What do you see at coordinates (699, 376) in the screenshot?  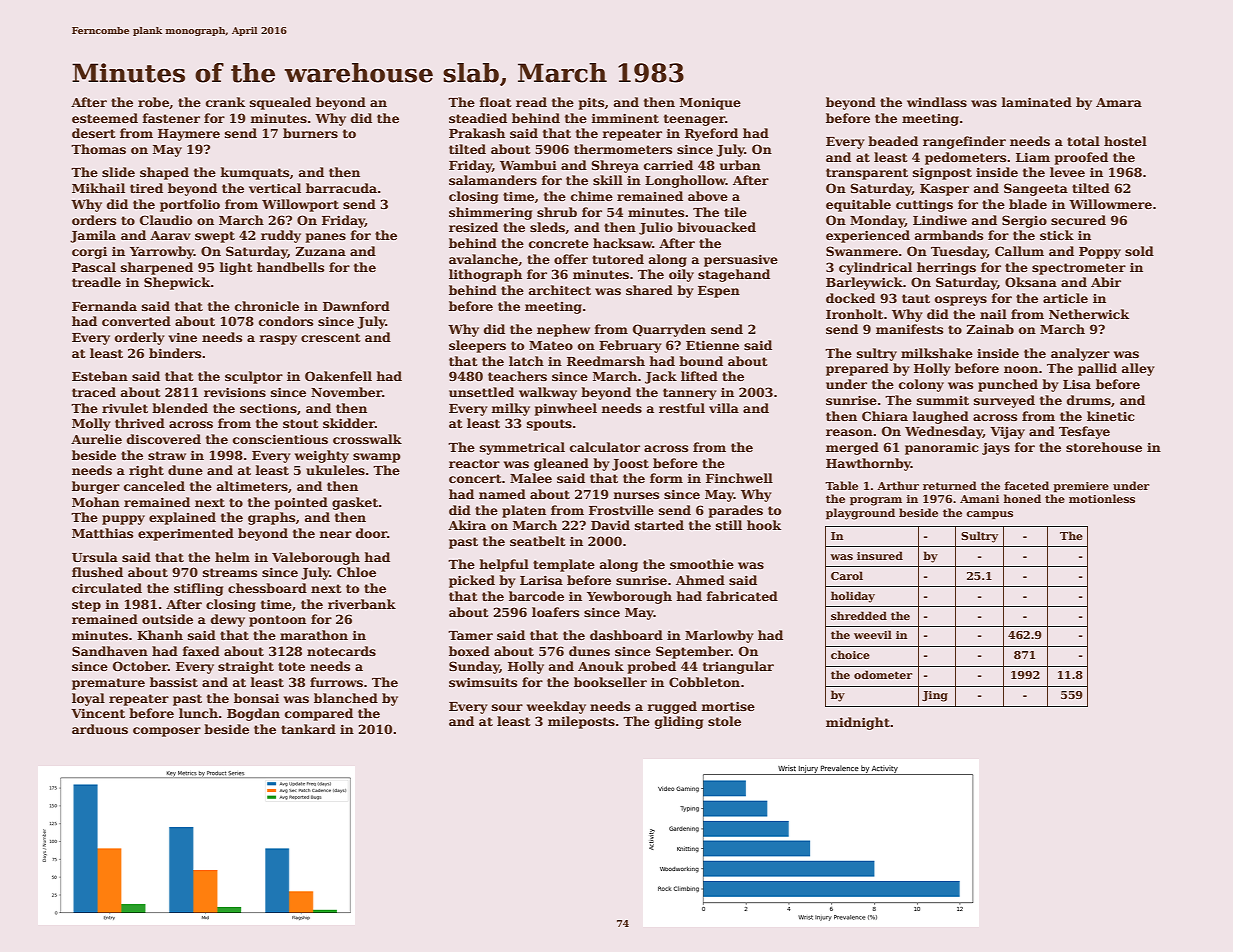 I see `lifted` at bounding box center [699, 376].
